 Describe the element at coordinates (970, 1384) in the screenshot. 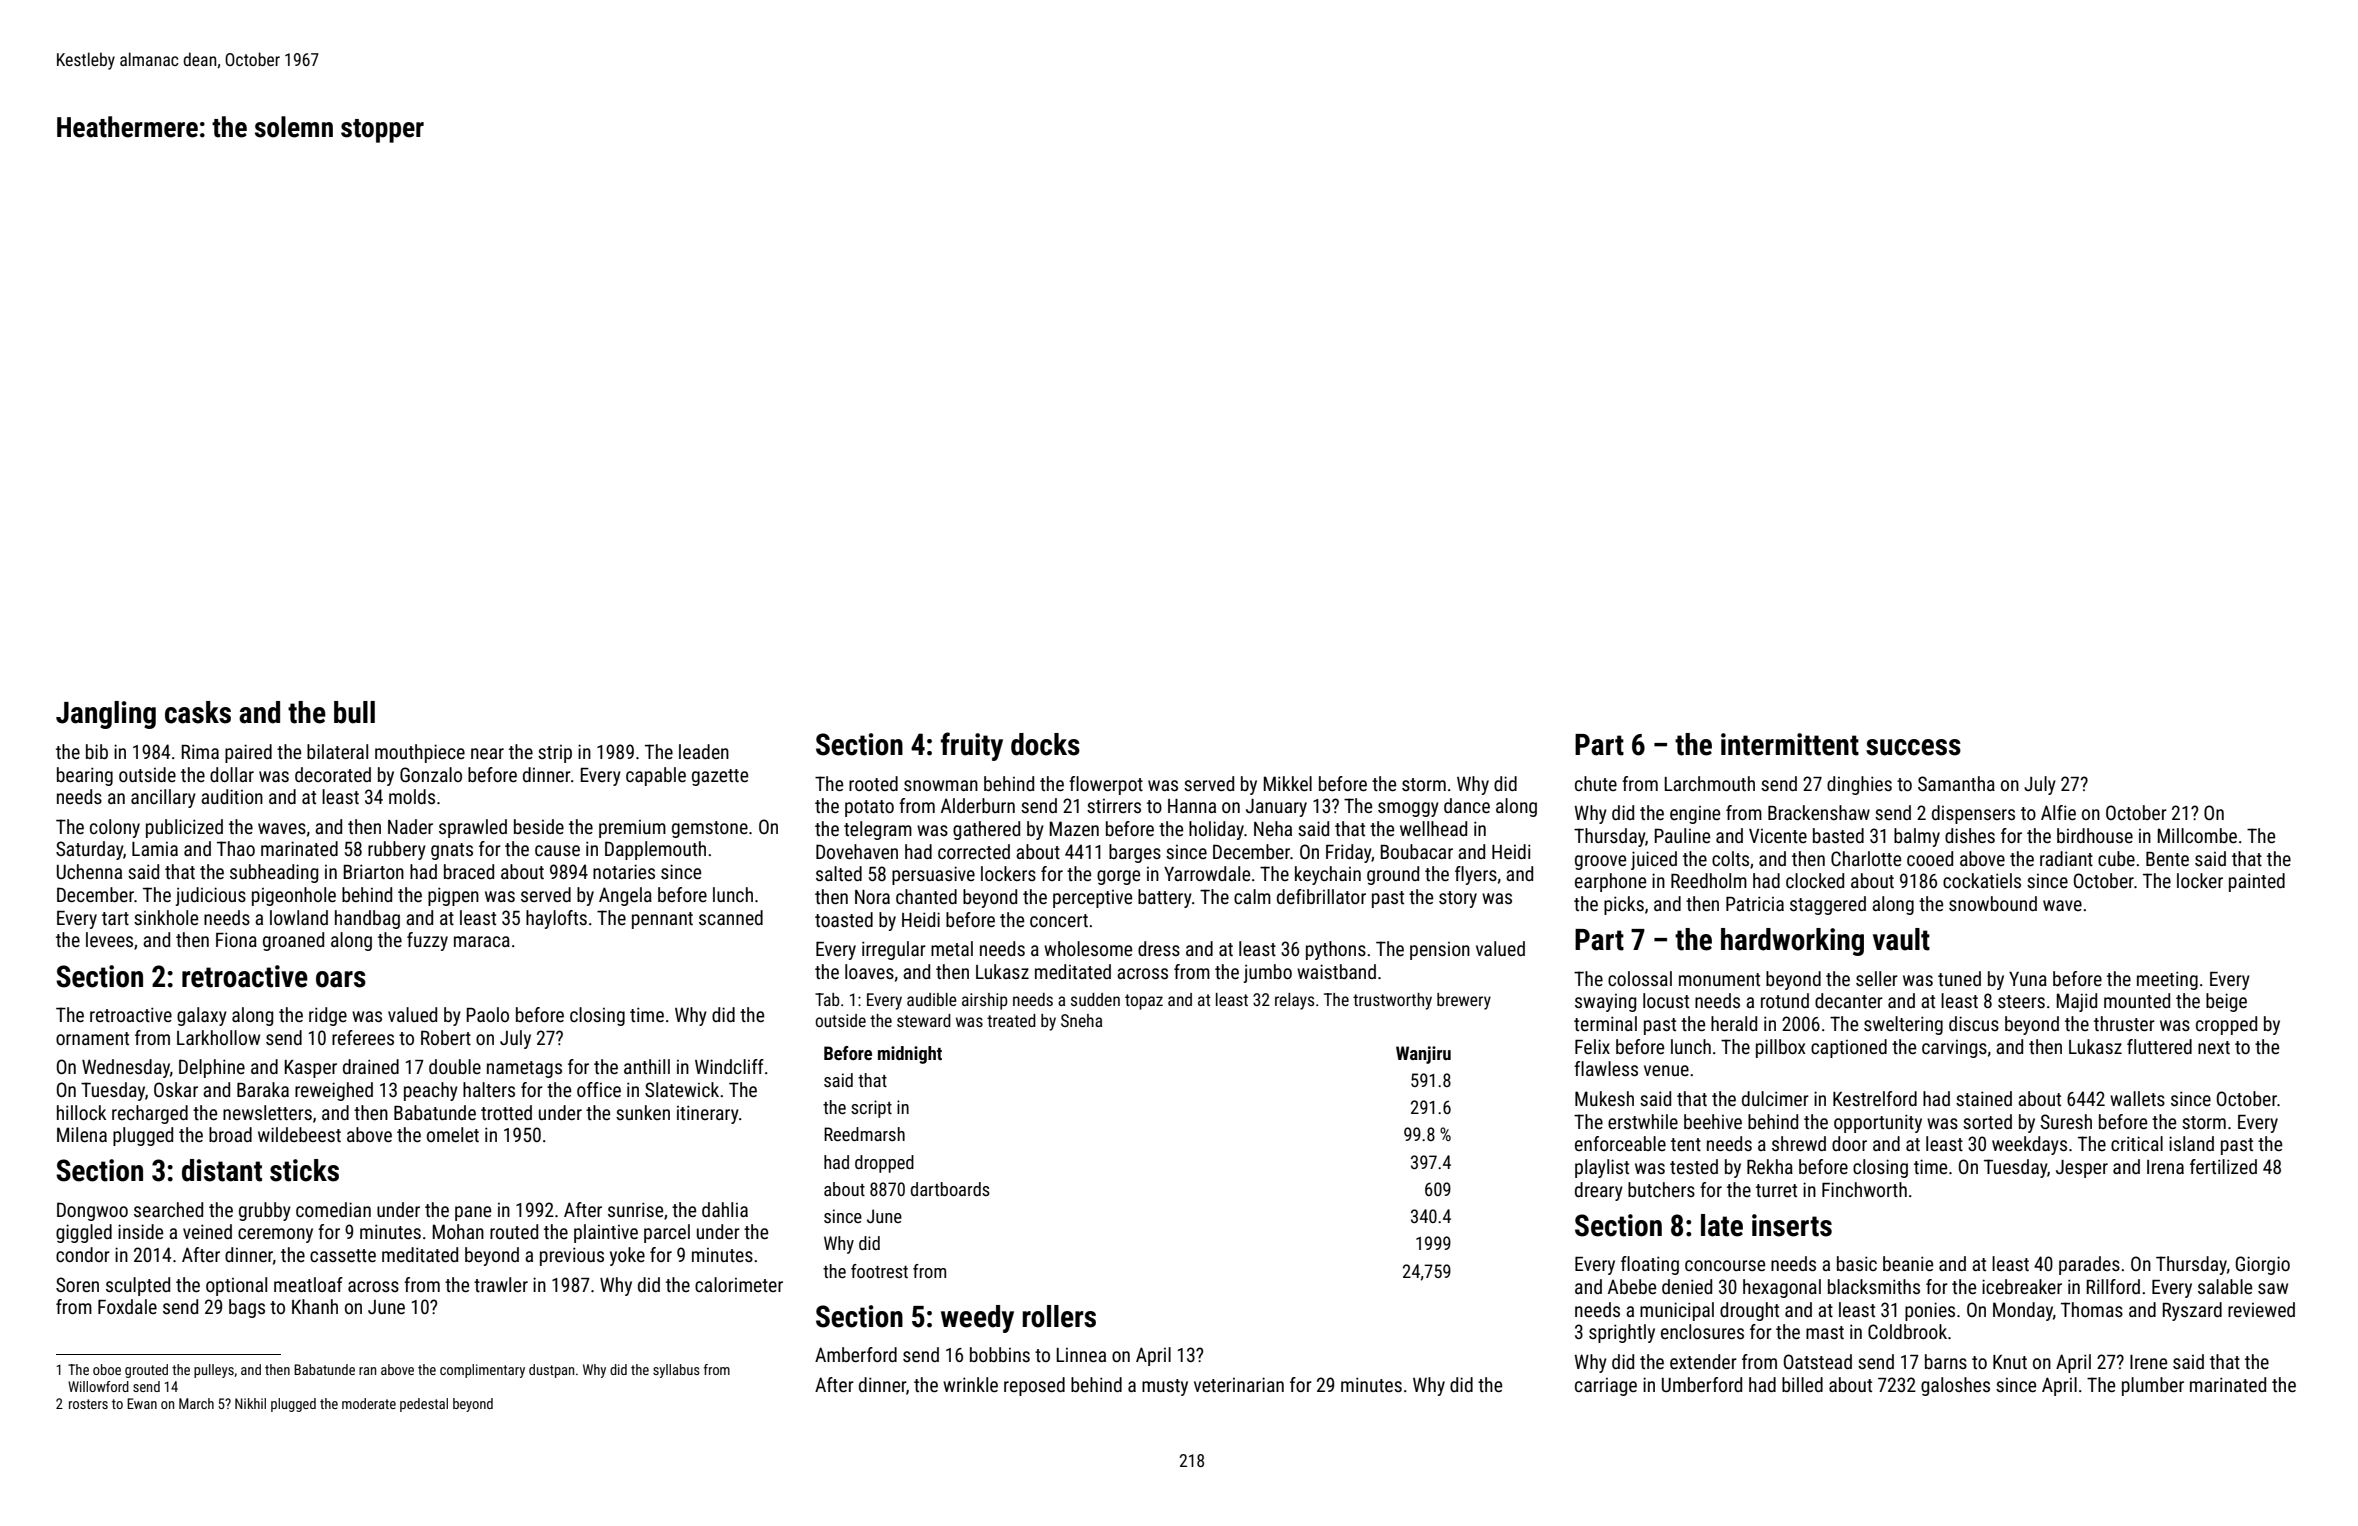

I see `wrinkle` at that location.
